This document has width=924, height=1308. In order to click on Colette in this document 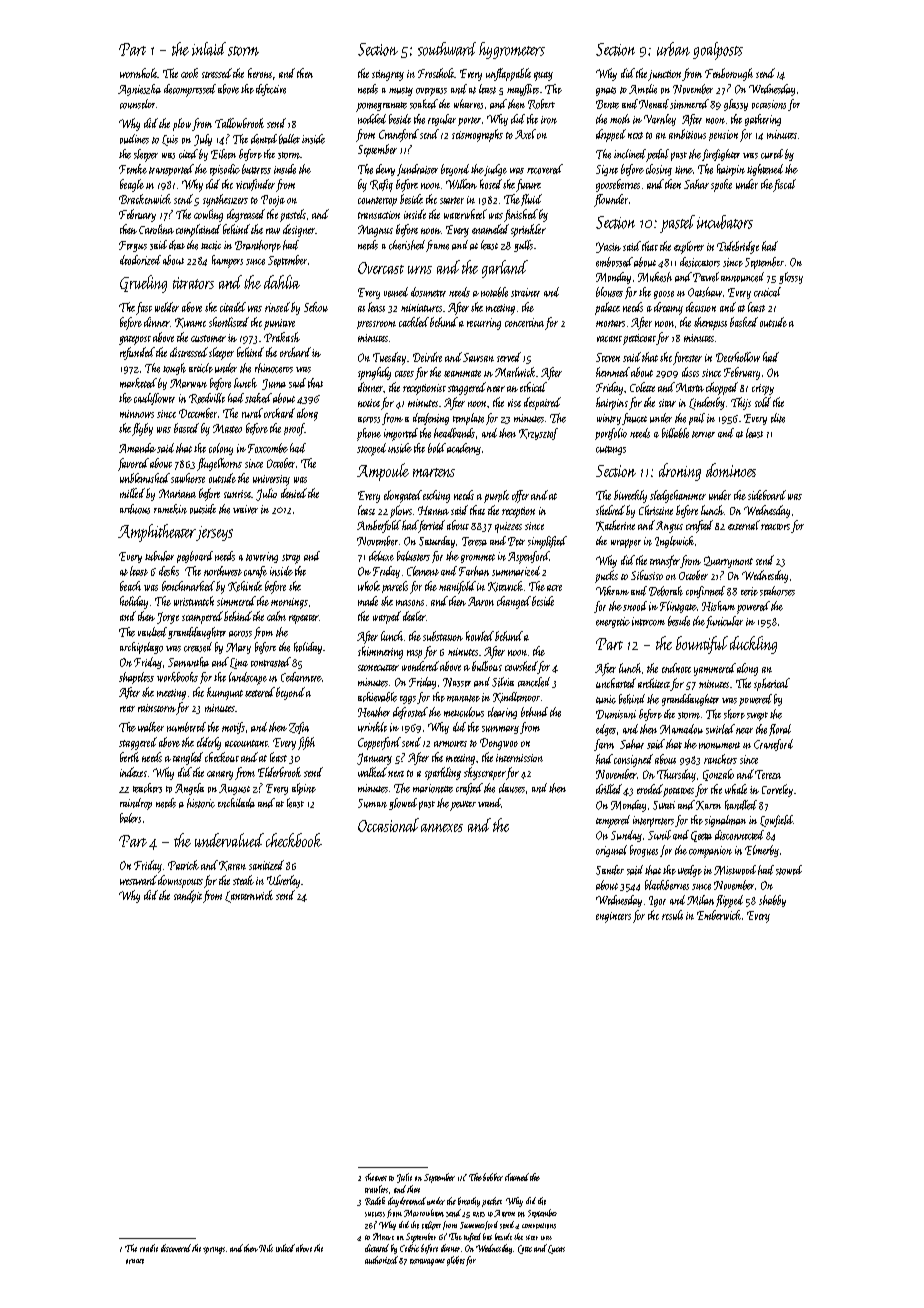, I will do `click(642, 387)`.
